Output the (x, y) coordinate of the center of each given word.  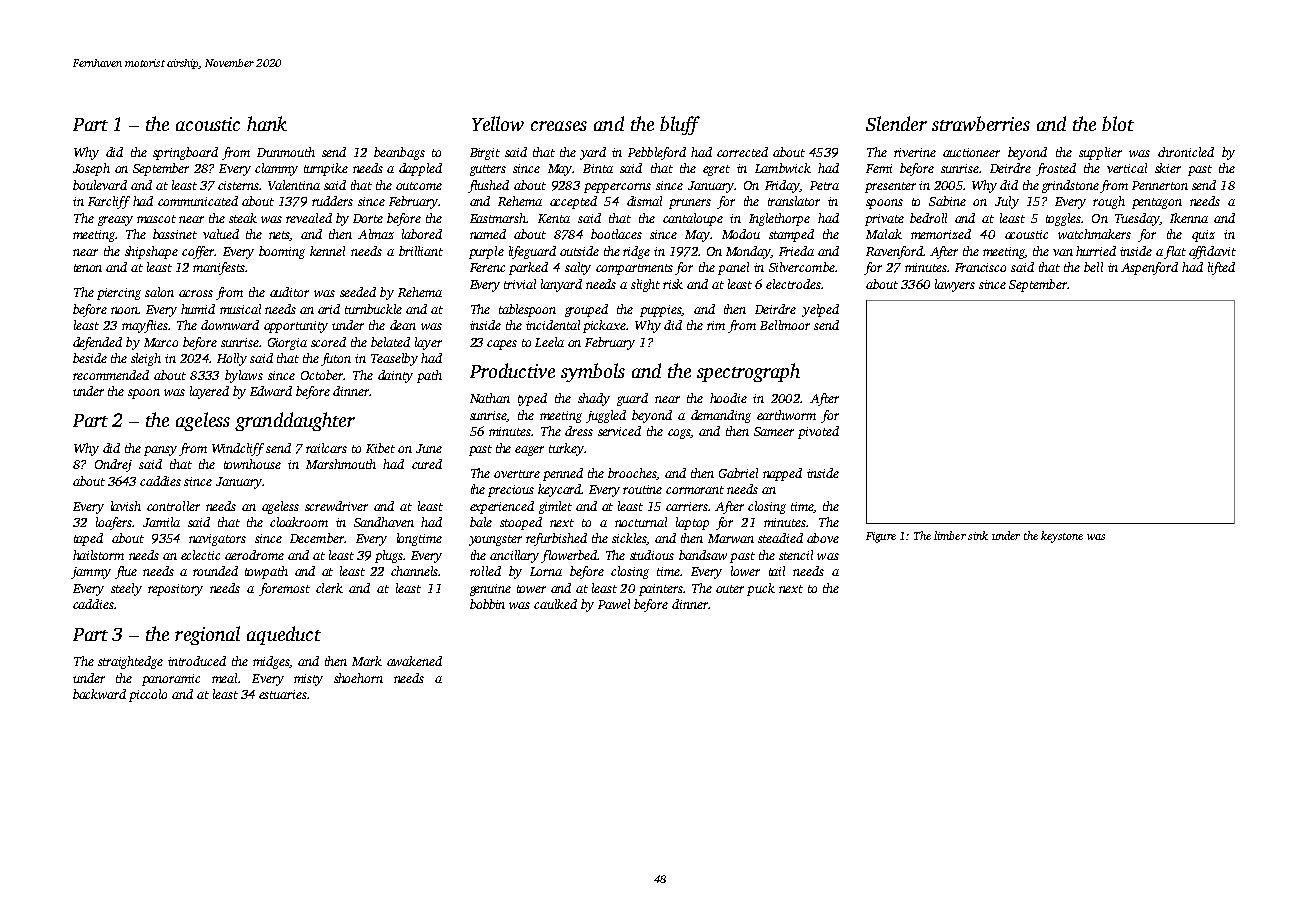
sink (978, 535)
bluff (680, 125)
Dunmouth (286, 152)
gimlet (555, 507)
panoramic (171, 680)
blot (1118, 123)
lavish (126, 506)
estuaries (283, 694)
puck (761, 589)
